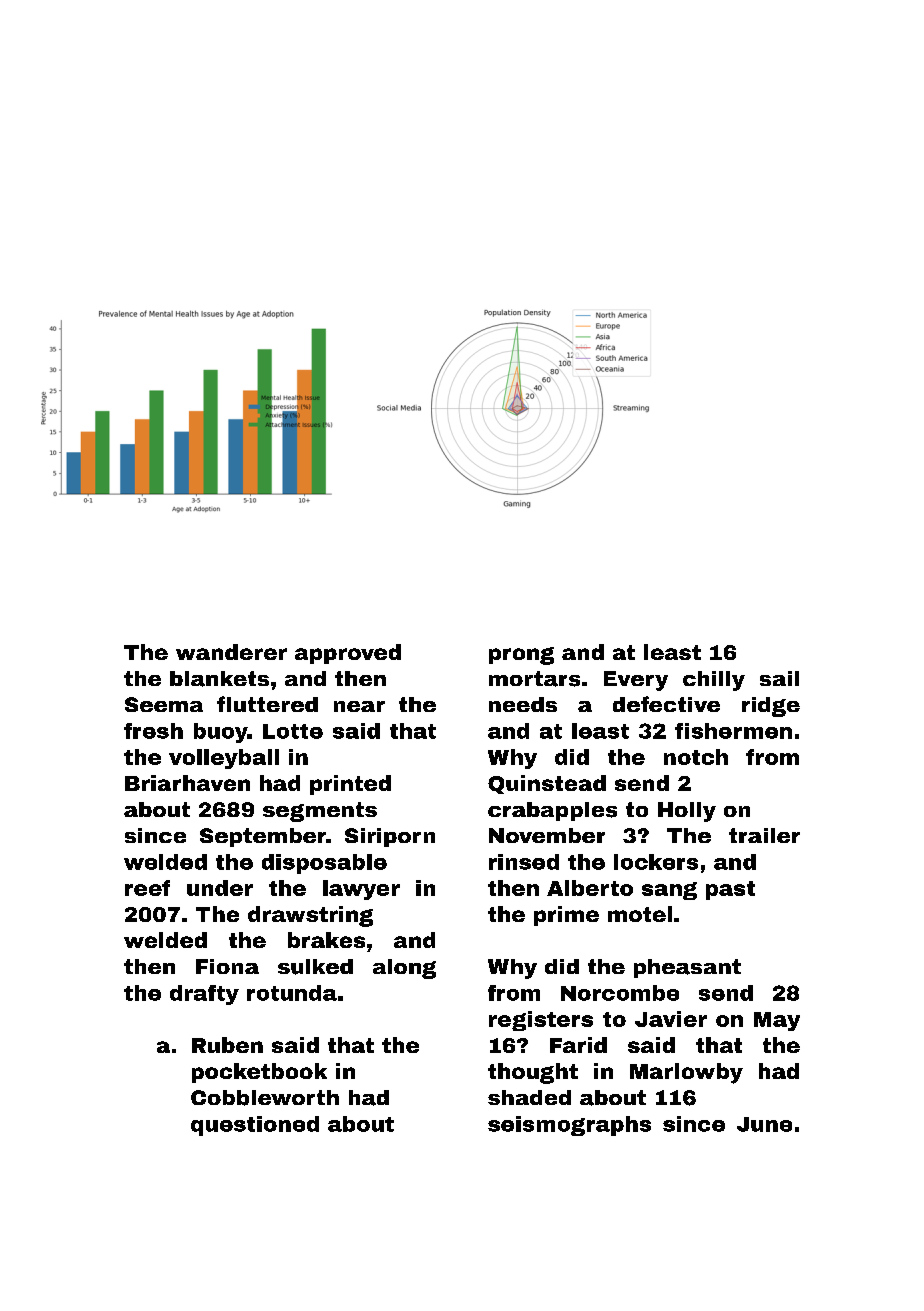  I want to click on sail, so click(779, 678).
